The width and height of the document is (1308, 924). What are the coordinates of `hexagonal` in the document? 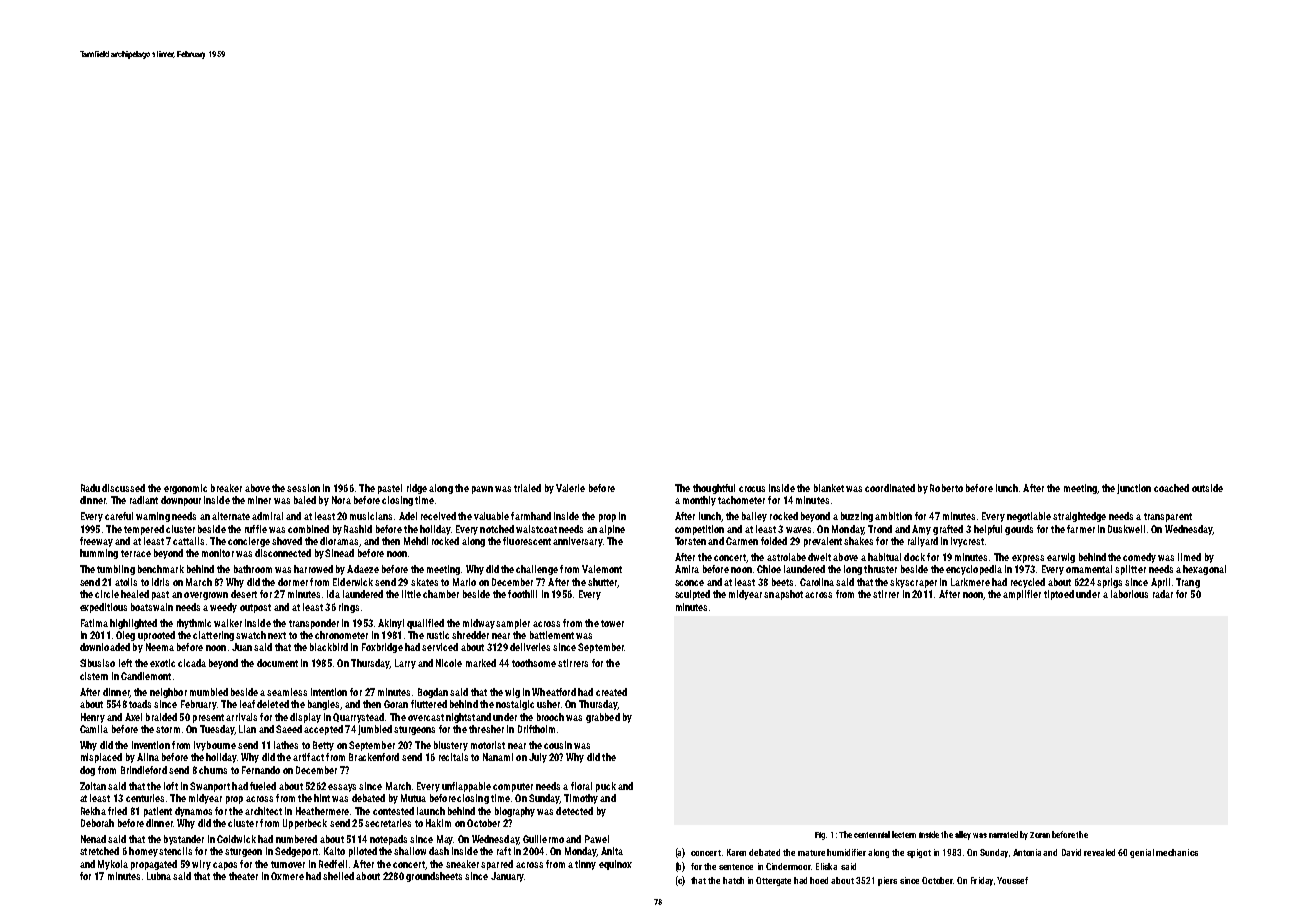 It's located at (1204, 570).
